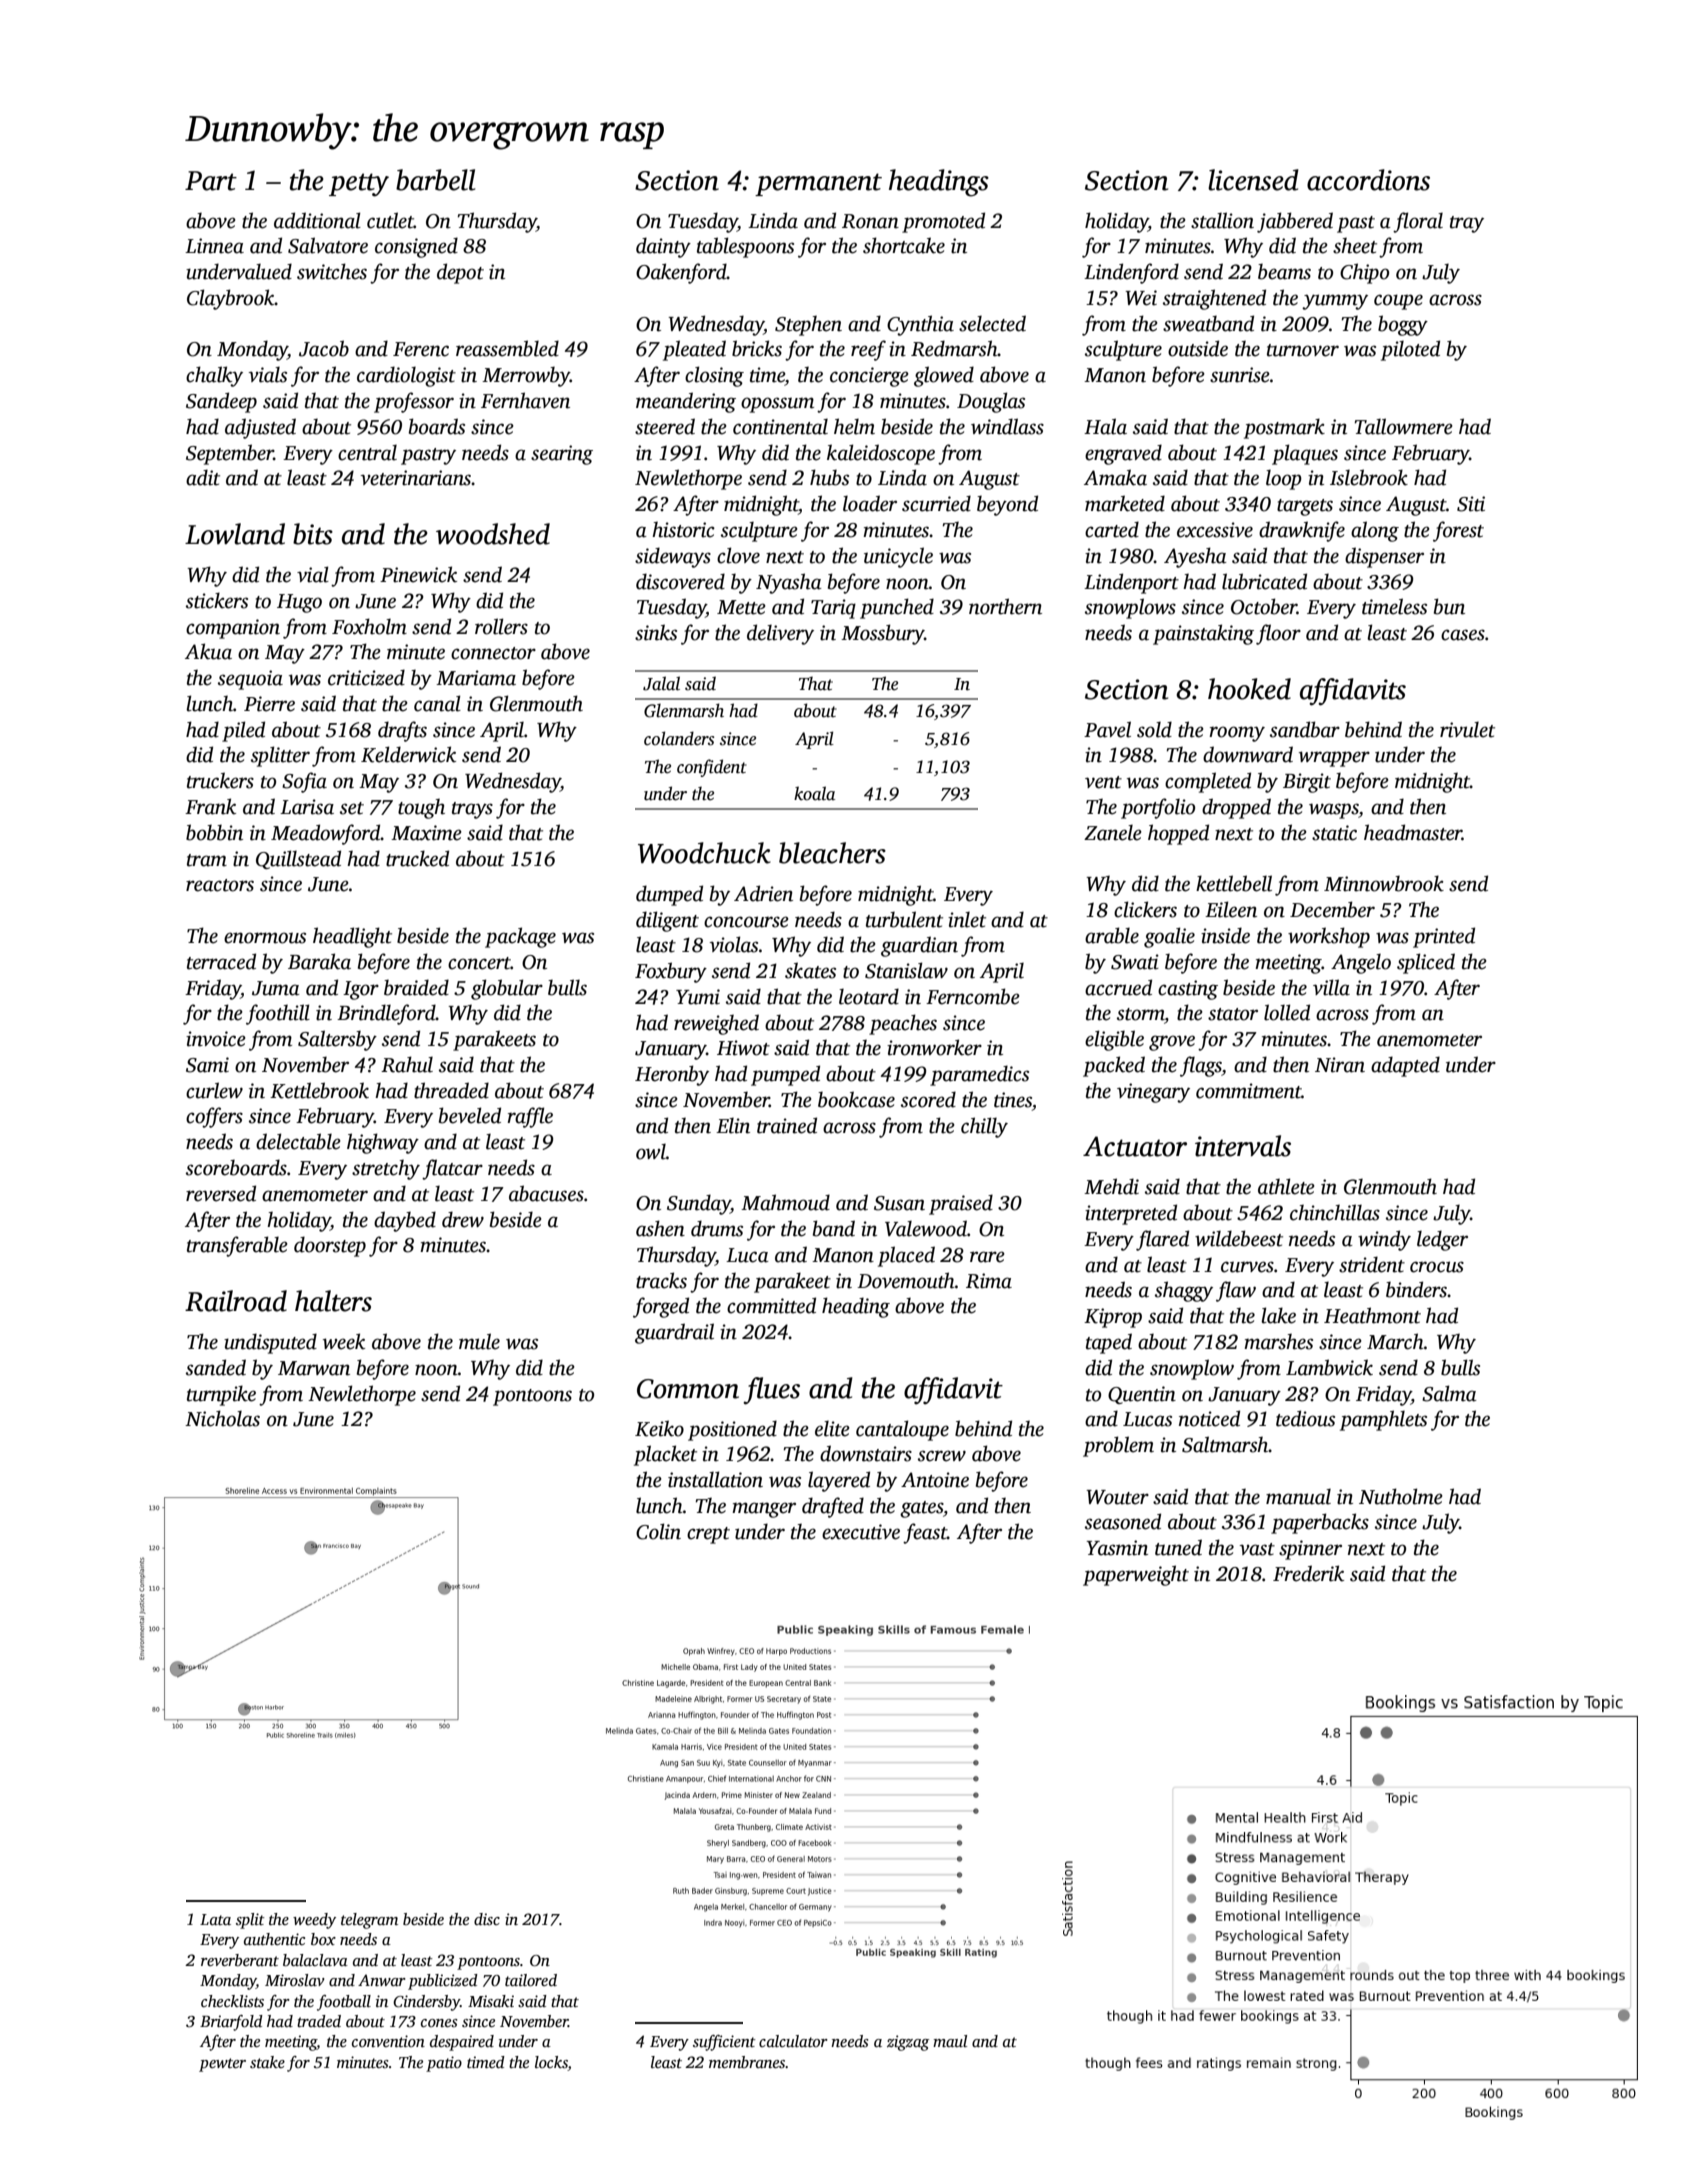 This image has width=1683, height=2178. What do you see at coordinates (1368, 180) in the image?
I see `accordions` at bounding box center [1368, 180].
